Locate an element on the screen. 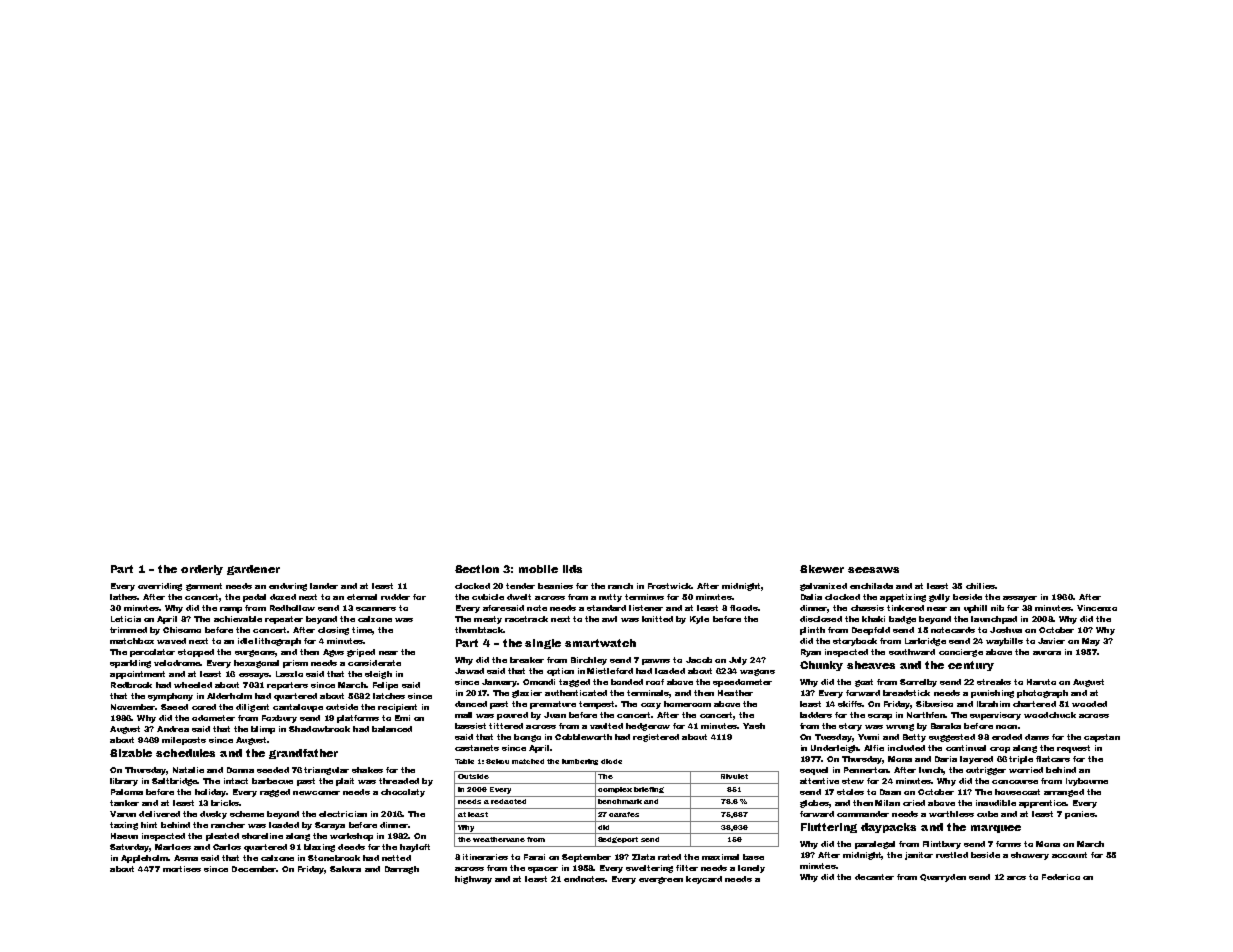 The height and width of the screenshot is (952, 1233). keycard is located at coordinates (704, 880).
